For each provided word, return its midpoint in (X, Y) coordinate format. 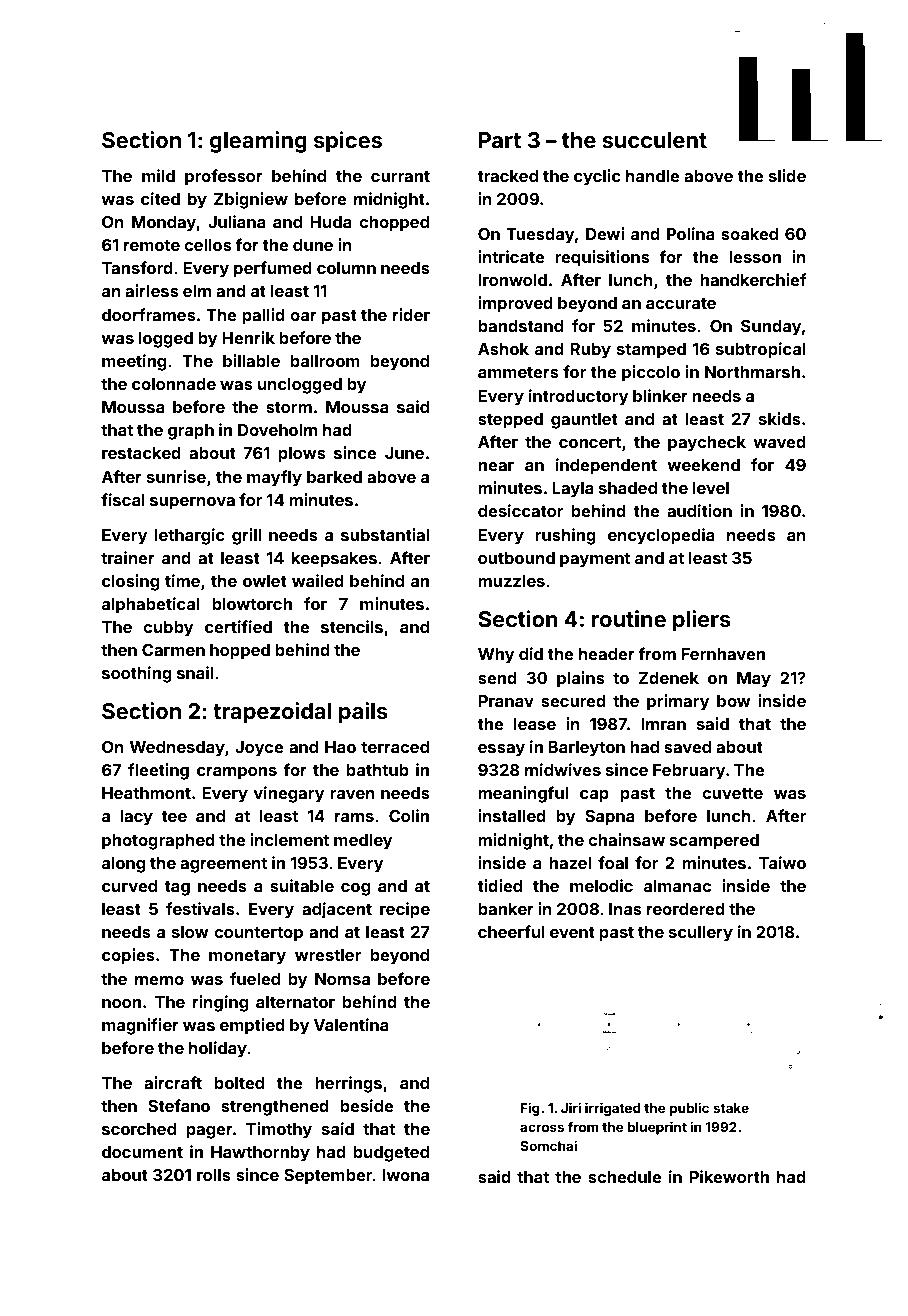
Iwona (405, 1175)
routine (629, 618)
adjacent (337, 910)
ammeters (518, 372)
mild (158, 175)
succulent (654, 140)
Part (500, 140)
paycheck (707, 444)
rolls (214, 1175)
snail (195, 672)
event (572, 932)
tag (177, 888)
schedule (625, 1177)
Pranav (506, 701)
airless (152, 290)
